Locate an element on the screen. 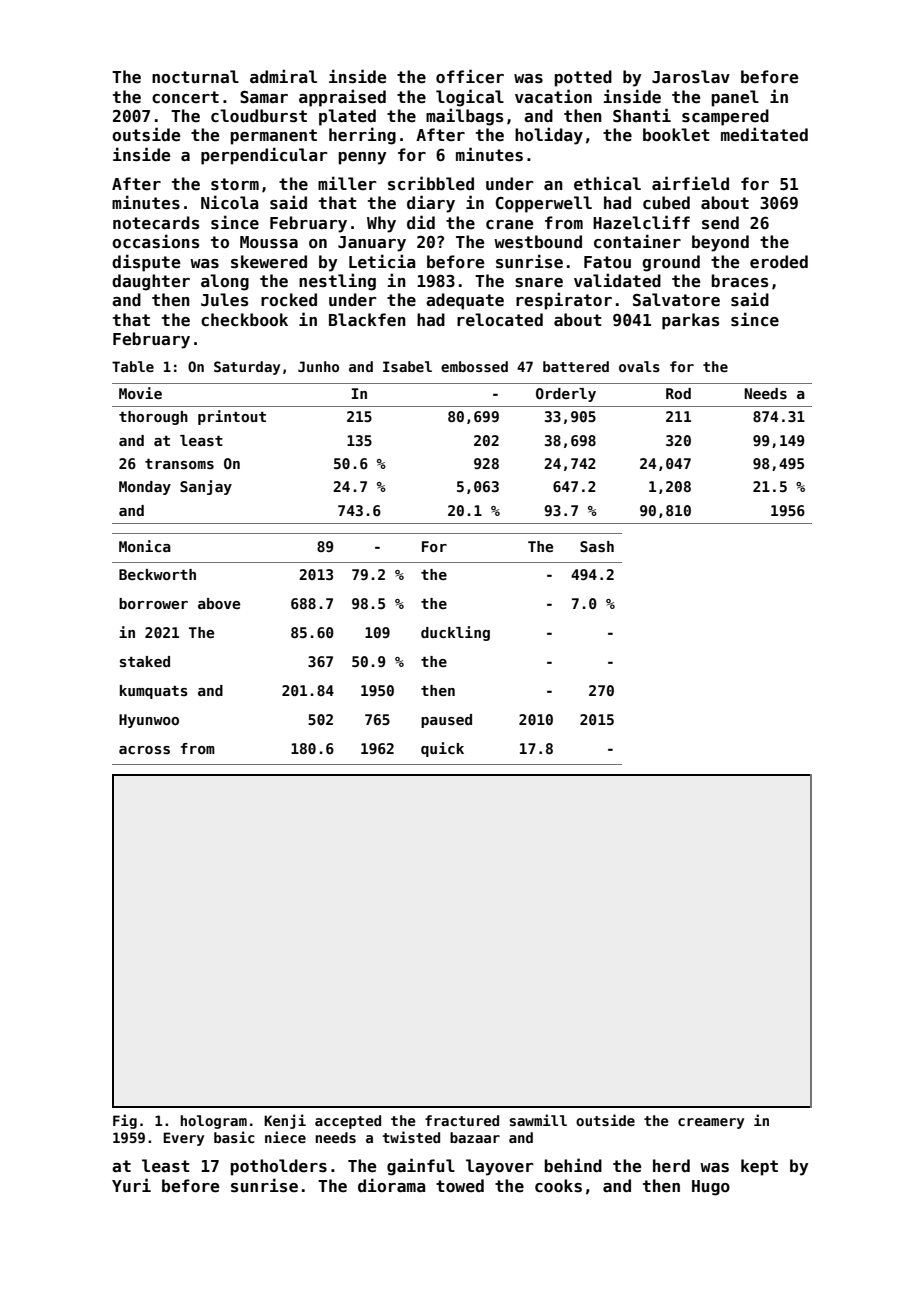 This screenshot has height=1308, width=924. diorama is located at coordinates (391, 1185).
